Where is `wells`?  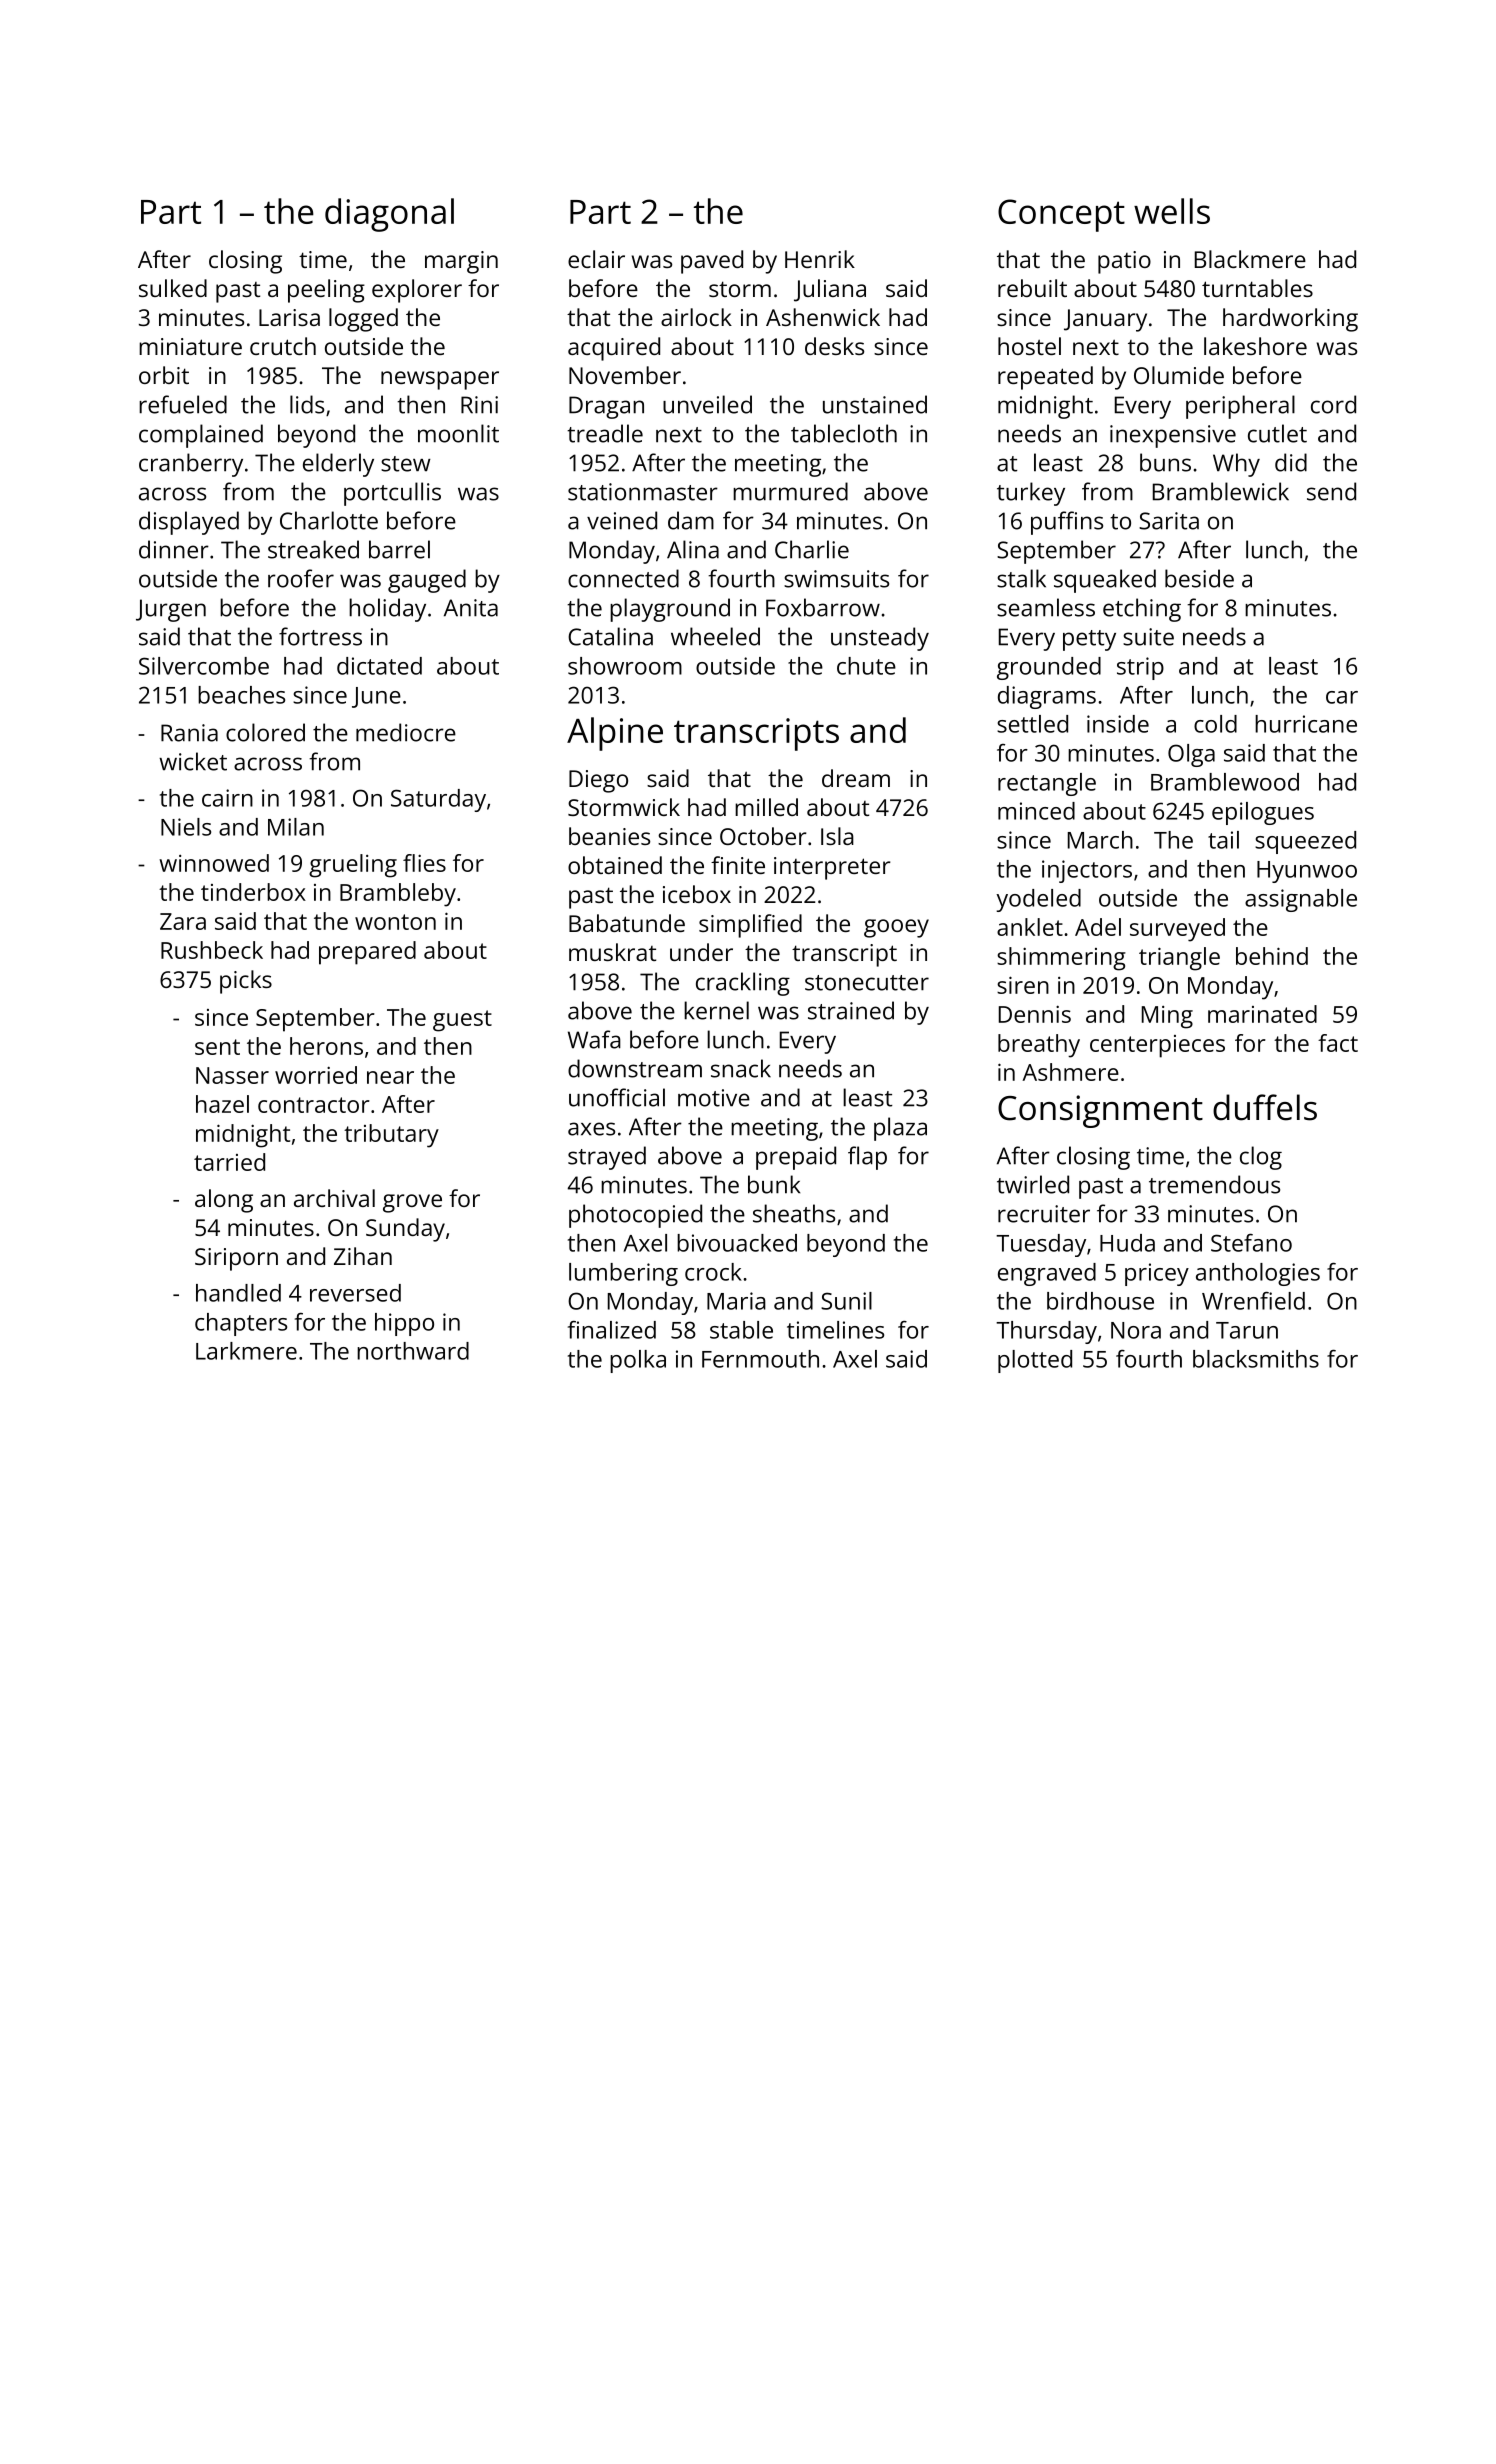
wells is located at coordinates (1172, 211).
